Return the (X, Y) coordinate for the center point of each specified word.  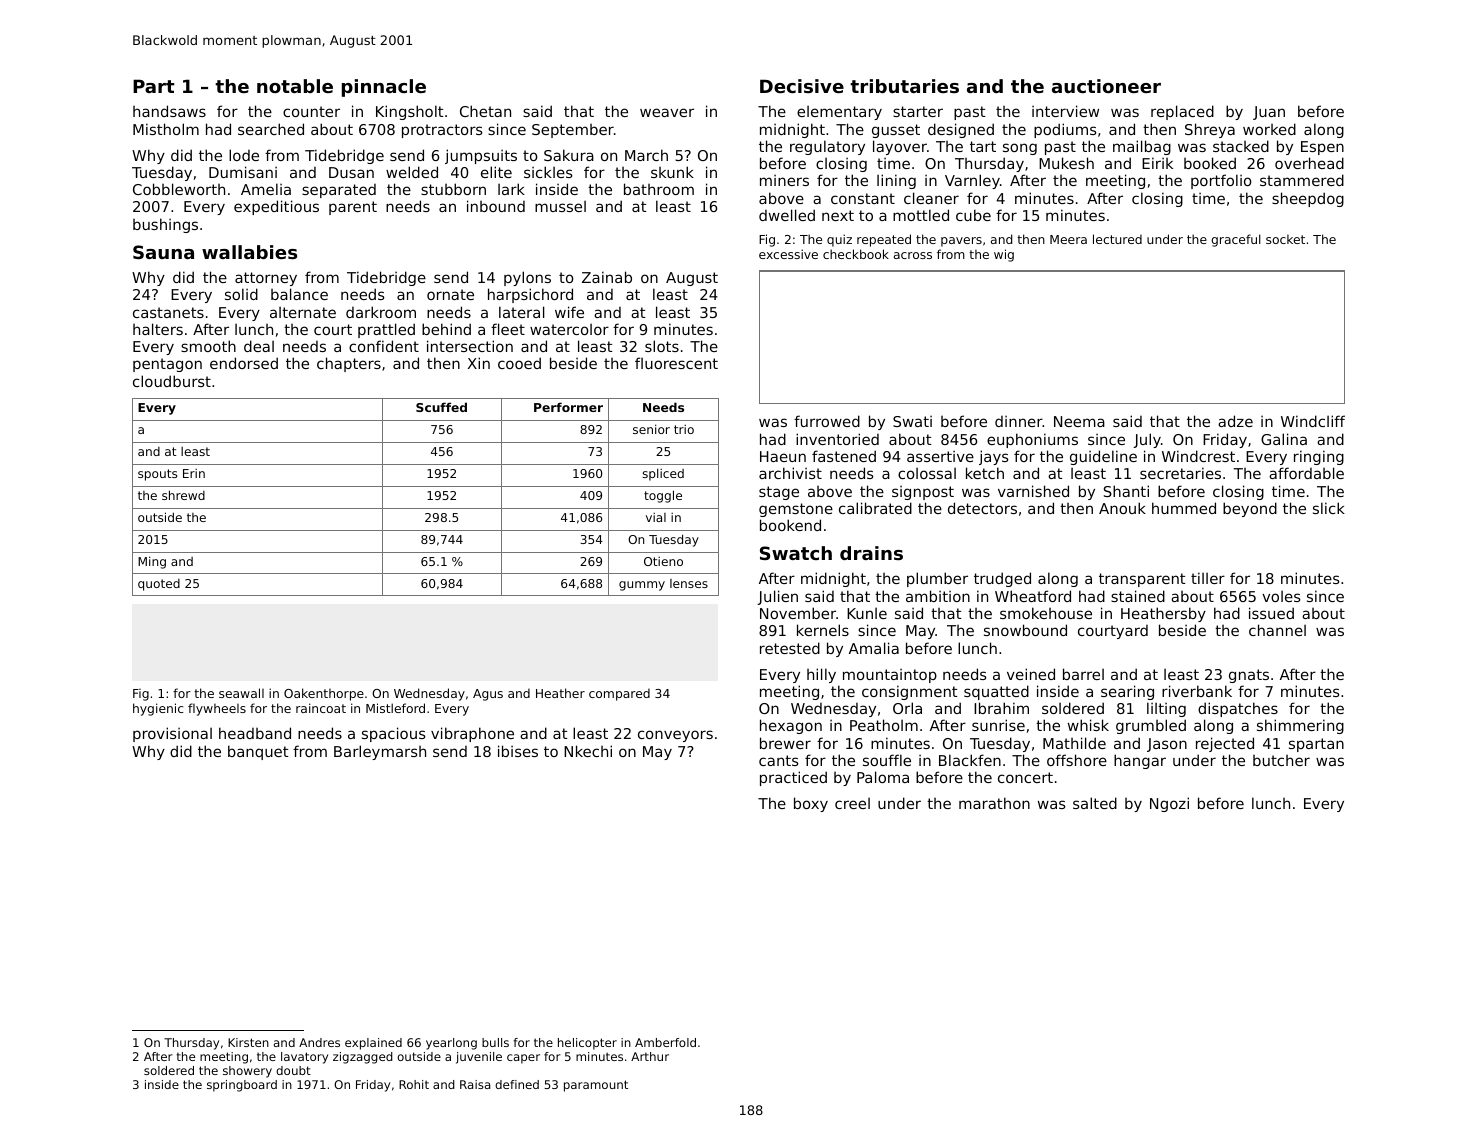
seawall (241, 693)
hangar (1140, 761)
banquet (258, 752)
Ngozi (1169, 804)
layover (900, 147)
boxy (811, 804)
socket (1285, 239)
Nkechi (588, 751)
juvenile (479, 1058)
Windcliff (1313, 421)
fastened (844, 456)
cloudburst (172, 381)
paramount (596, 1086)
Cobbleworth (179, 189)
